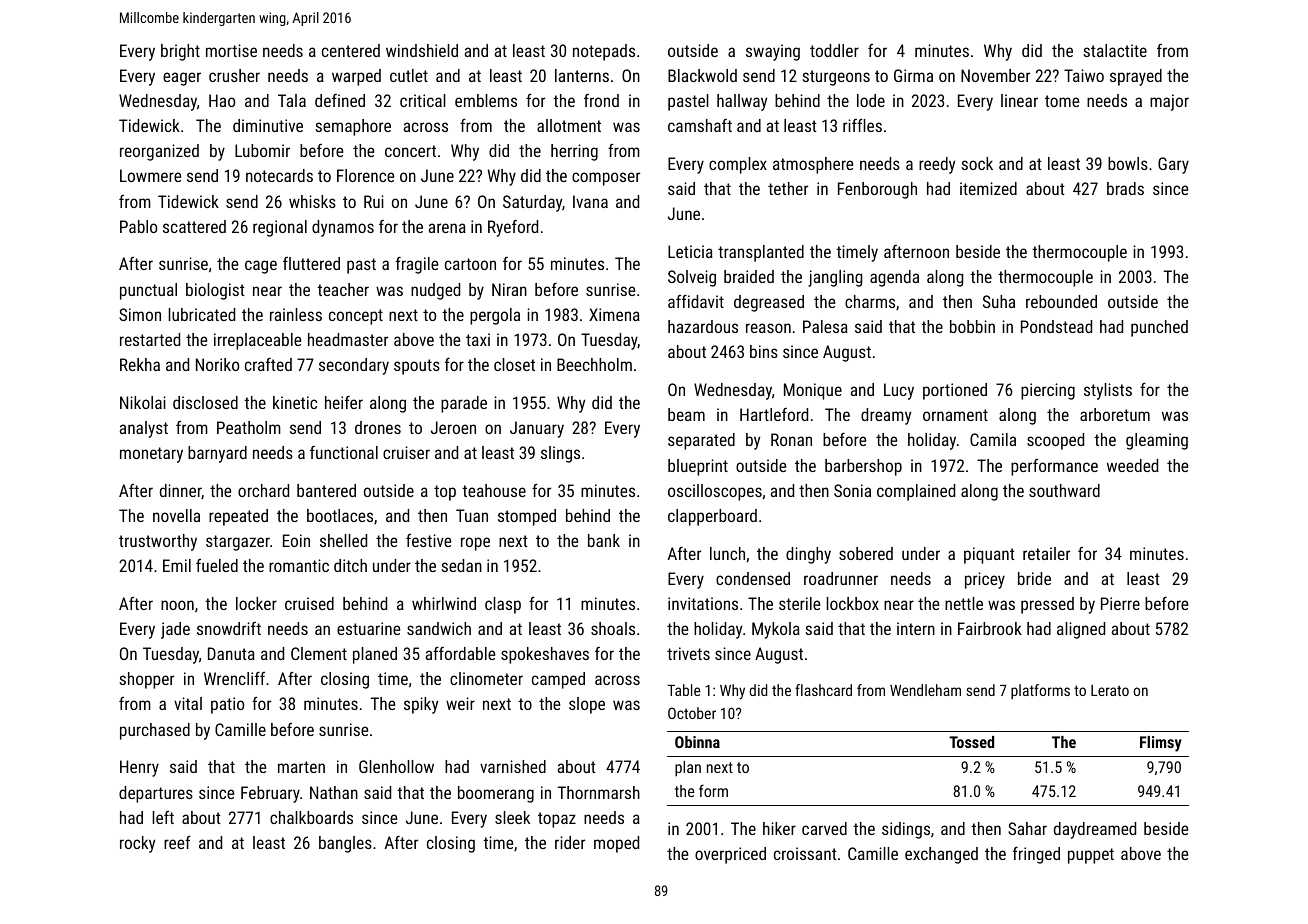  What do you see at coordinates (916, 492) in the page?
I see `complained` at bounding box center [916, 492].
